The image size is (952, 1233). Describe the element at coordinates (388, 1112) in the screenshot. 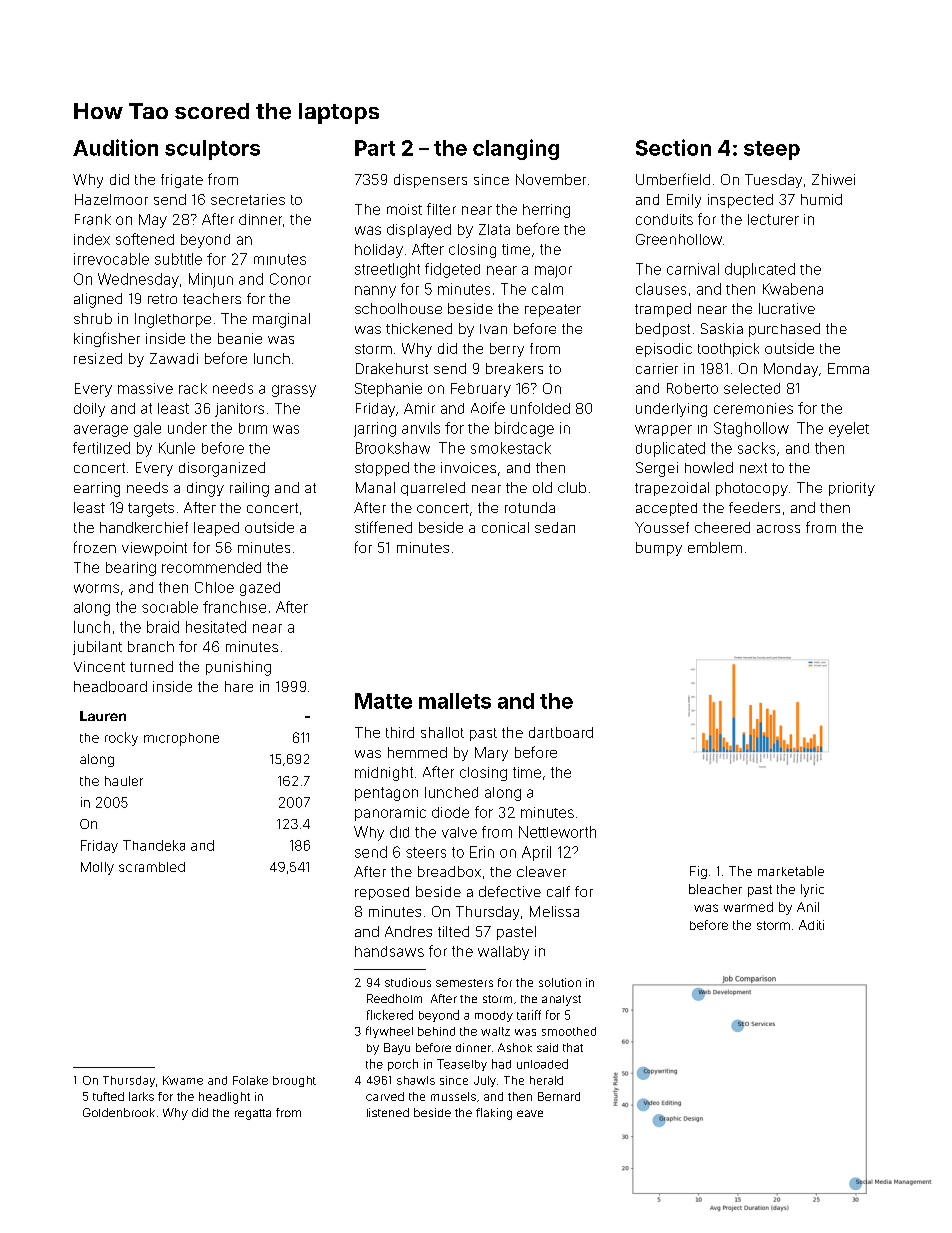

I see `listened` at that location.
